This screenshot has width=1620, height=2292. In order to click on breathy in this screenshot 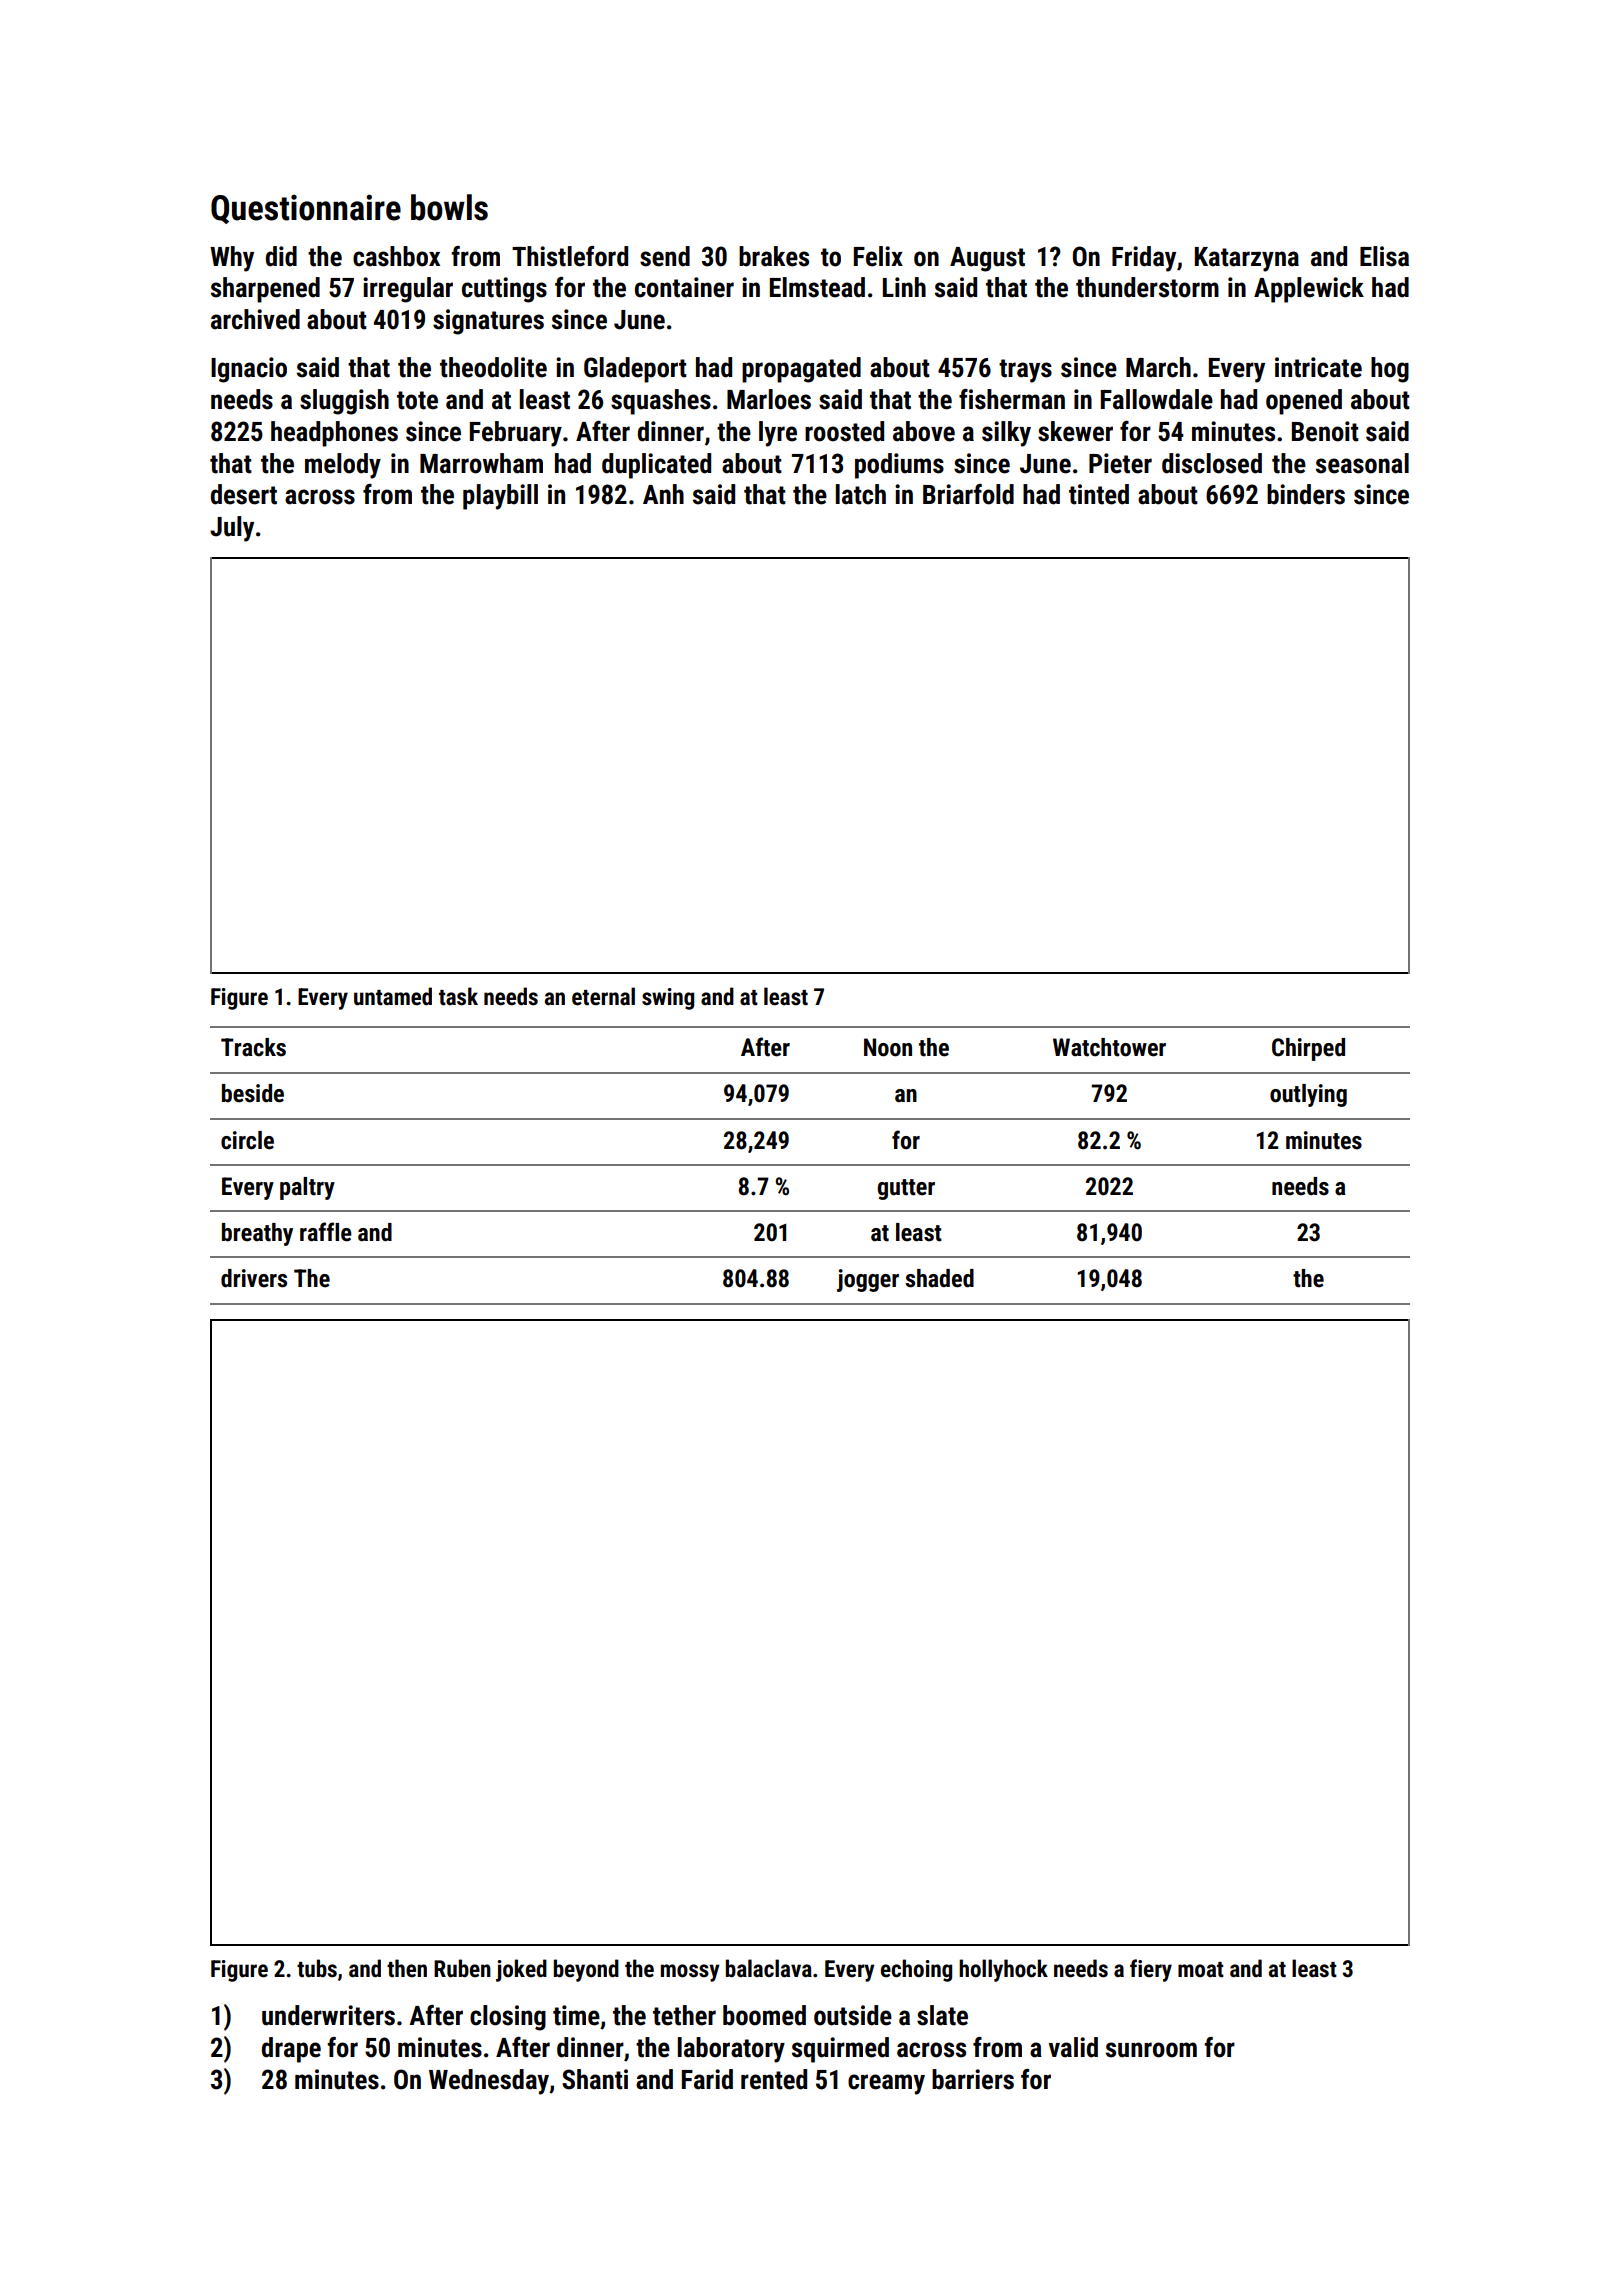, I will do `click(257, 1234)`.
